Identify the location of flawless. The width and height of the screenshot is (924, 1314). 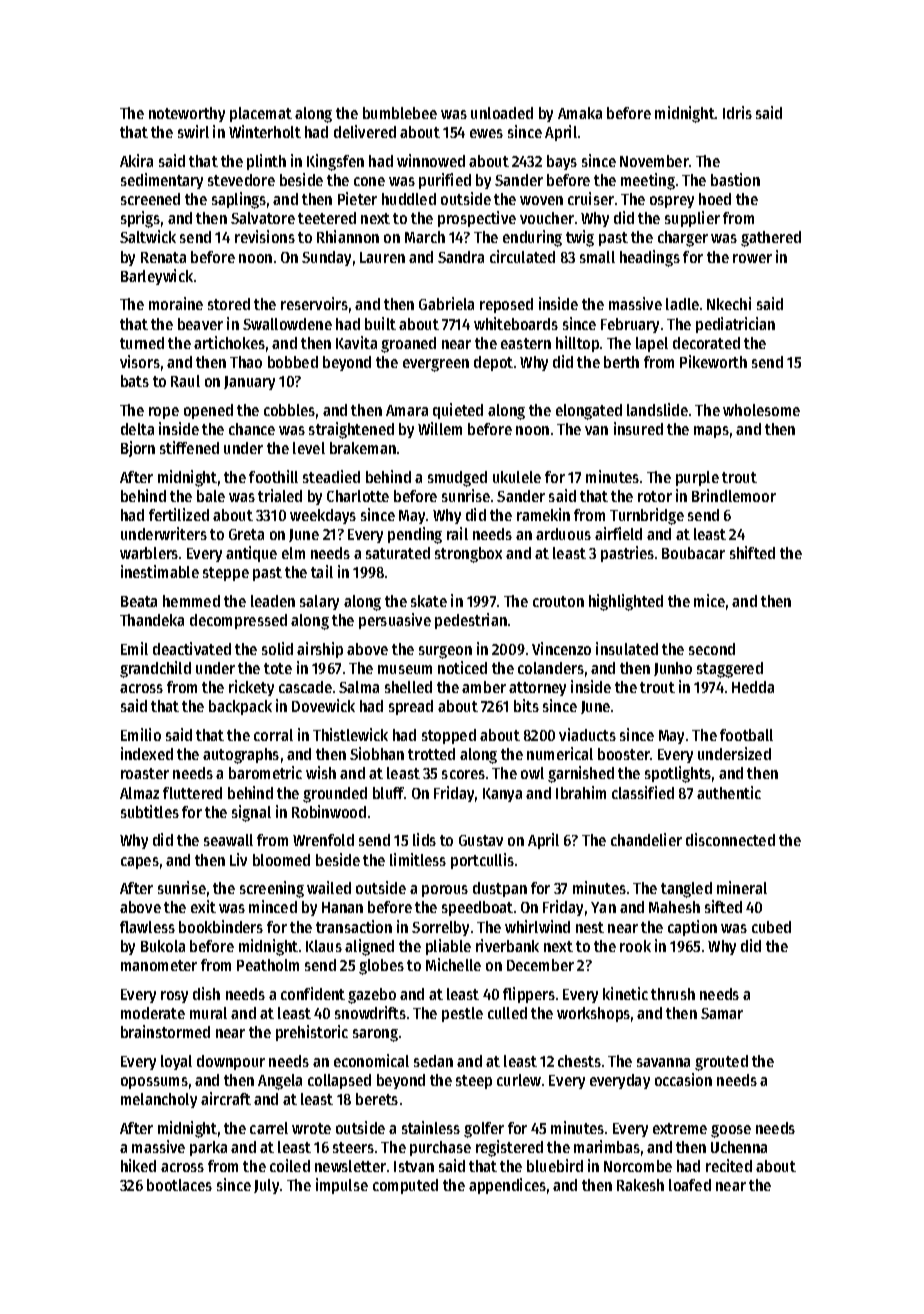
(147, 927).
